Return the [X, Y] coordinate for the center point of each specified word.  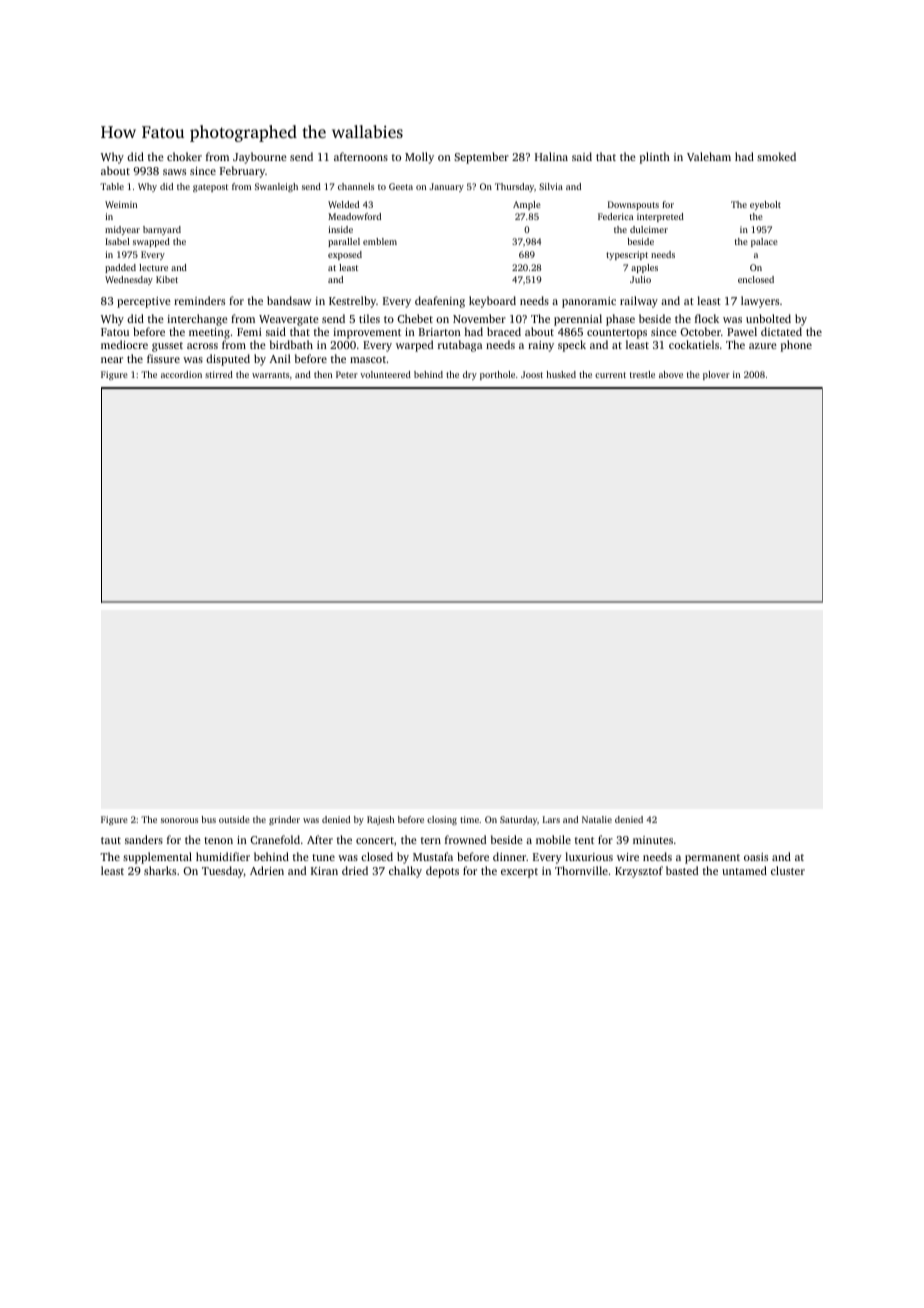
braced [504, 331]
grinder [284, 820]
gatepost [210, 188]
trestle [642, 374]
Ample [527, 205]
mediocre [124, 344]
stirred [219, 374]
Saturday [518, 820]
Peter [347, 374]
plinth [655, 158]
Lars [551, 819]
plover [716, 375]
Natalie [597, 819]
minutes [653, 840]
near [112, 360]
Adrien [267, 870]
